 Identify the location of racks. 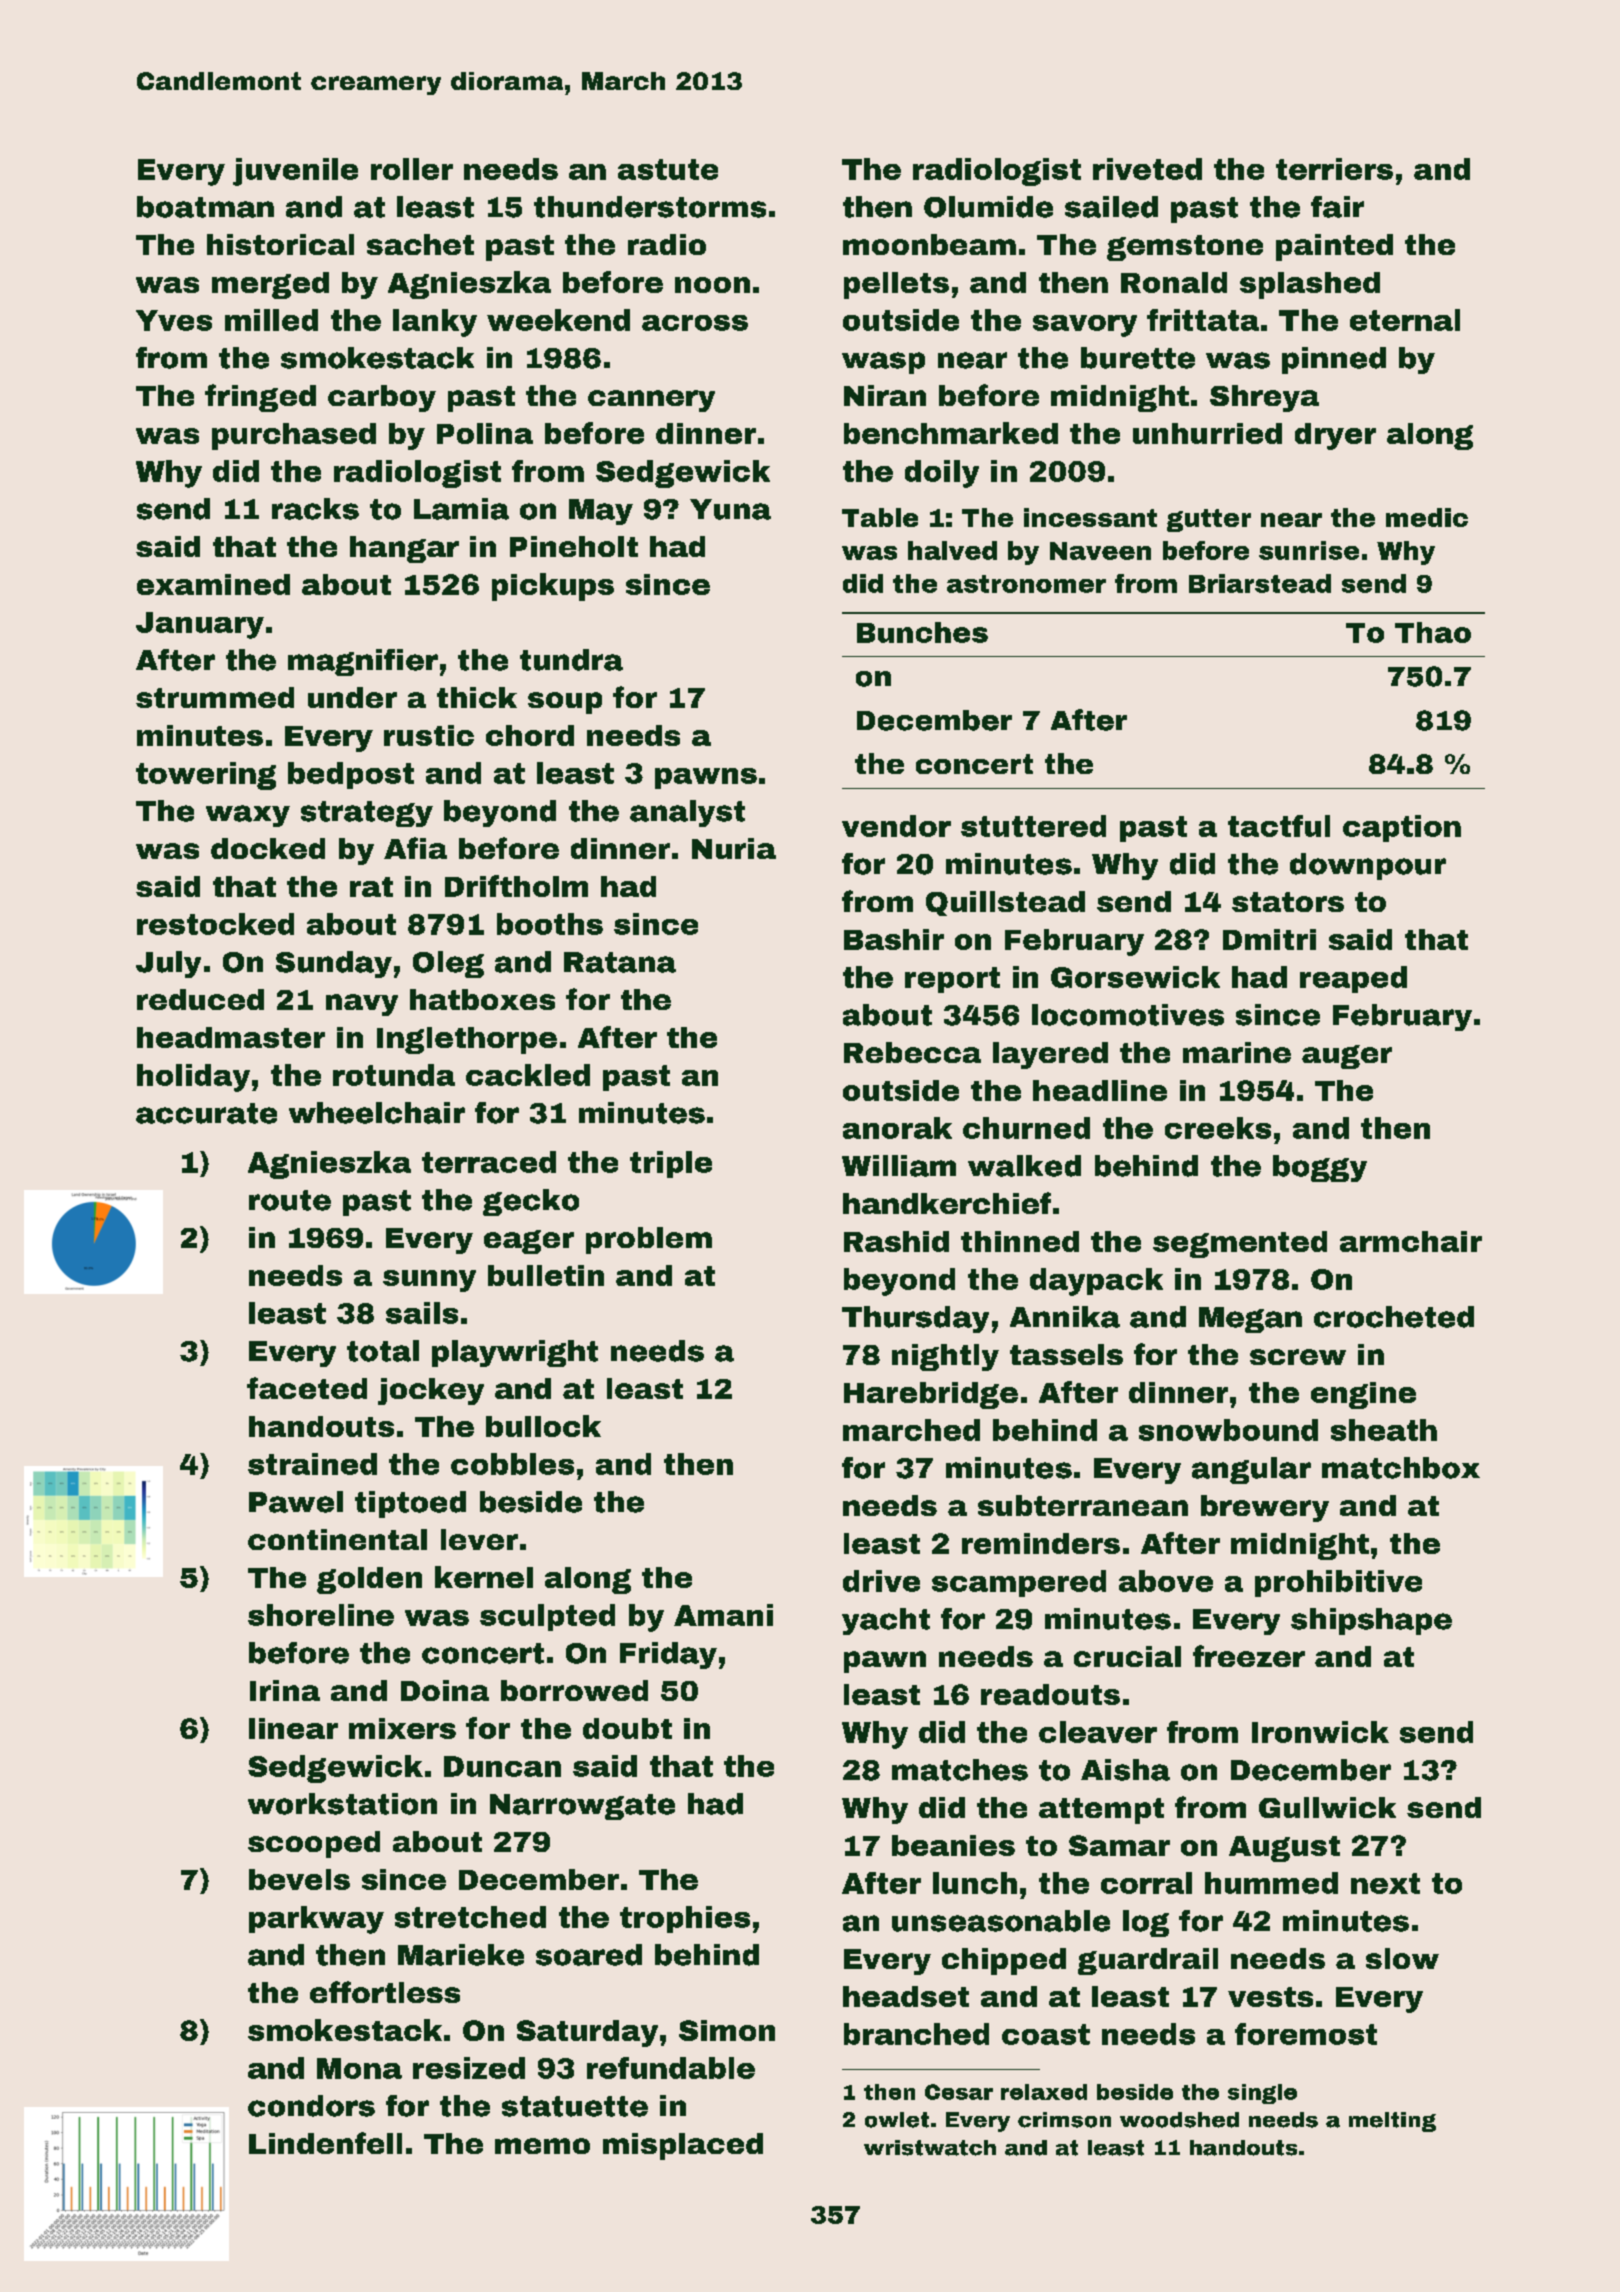
(315, 509).
